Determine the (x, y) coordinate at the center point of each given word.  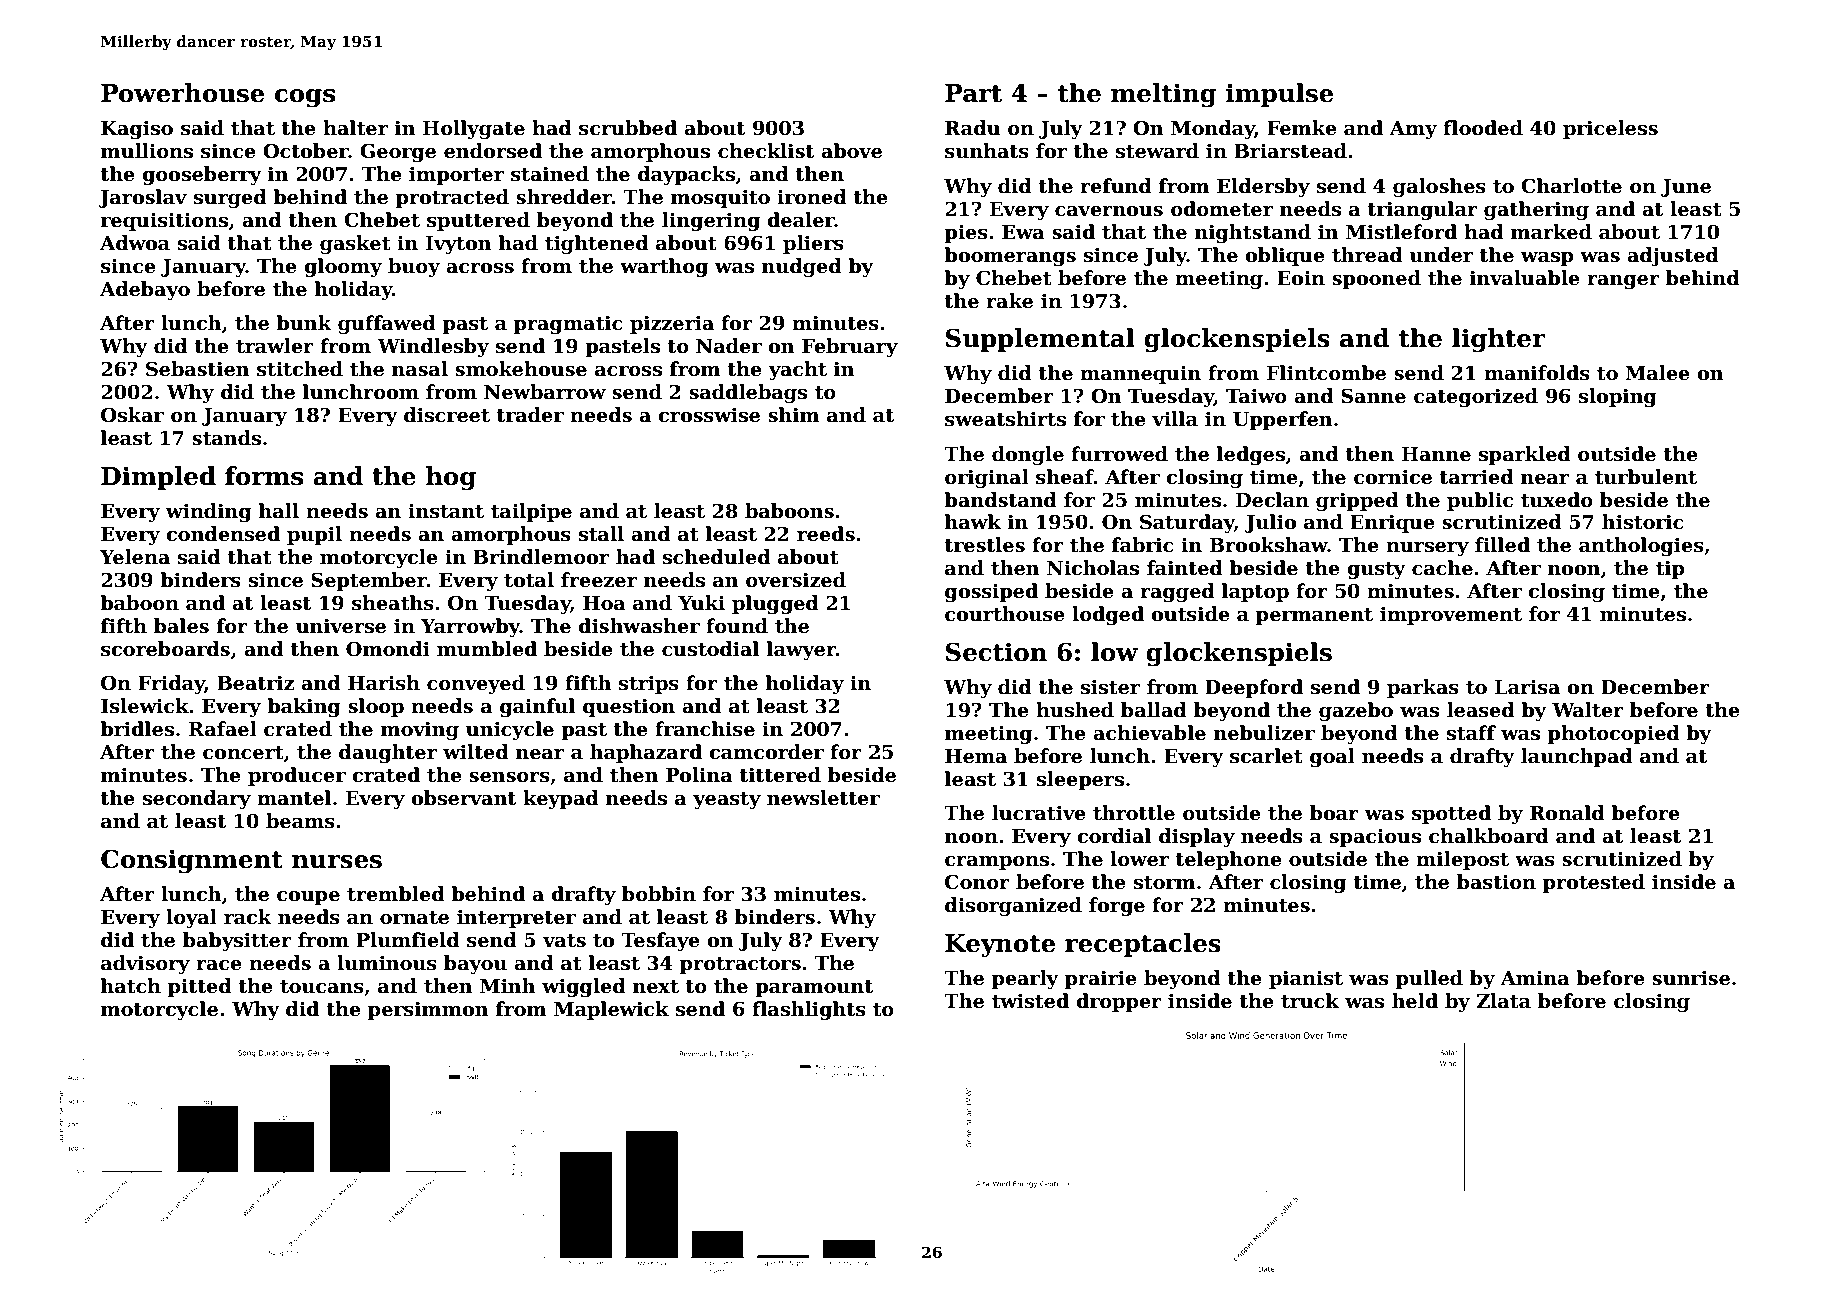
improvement (1451, 615)
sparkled (1525, 455)
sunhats (987, 151)
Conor (977, 882)
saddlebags (748, 393)
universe (341, 626)
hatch (131, 986)
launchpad (1577, 757)
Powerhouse (182, 93)
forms (264, 476)
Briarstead (1290, 151)
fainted (1185, 568)
